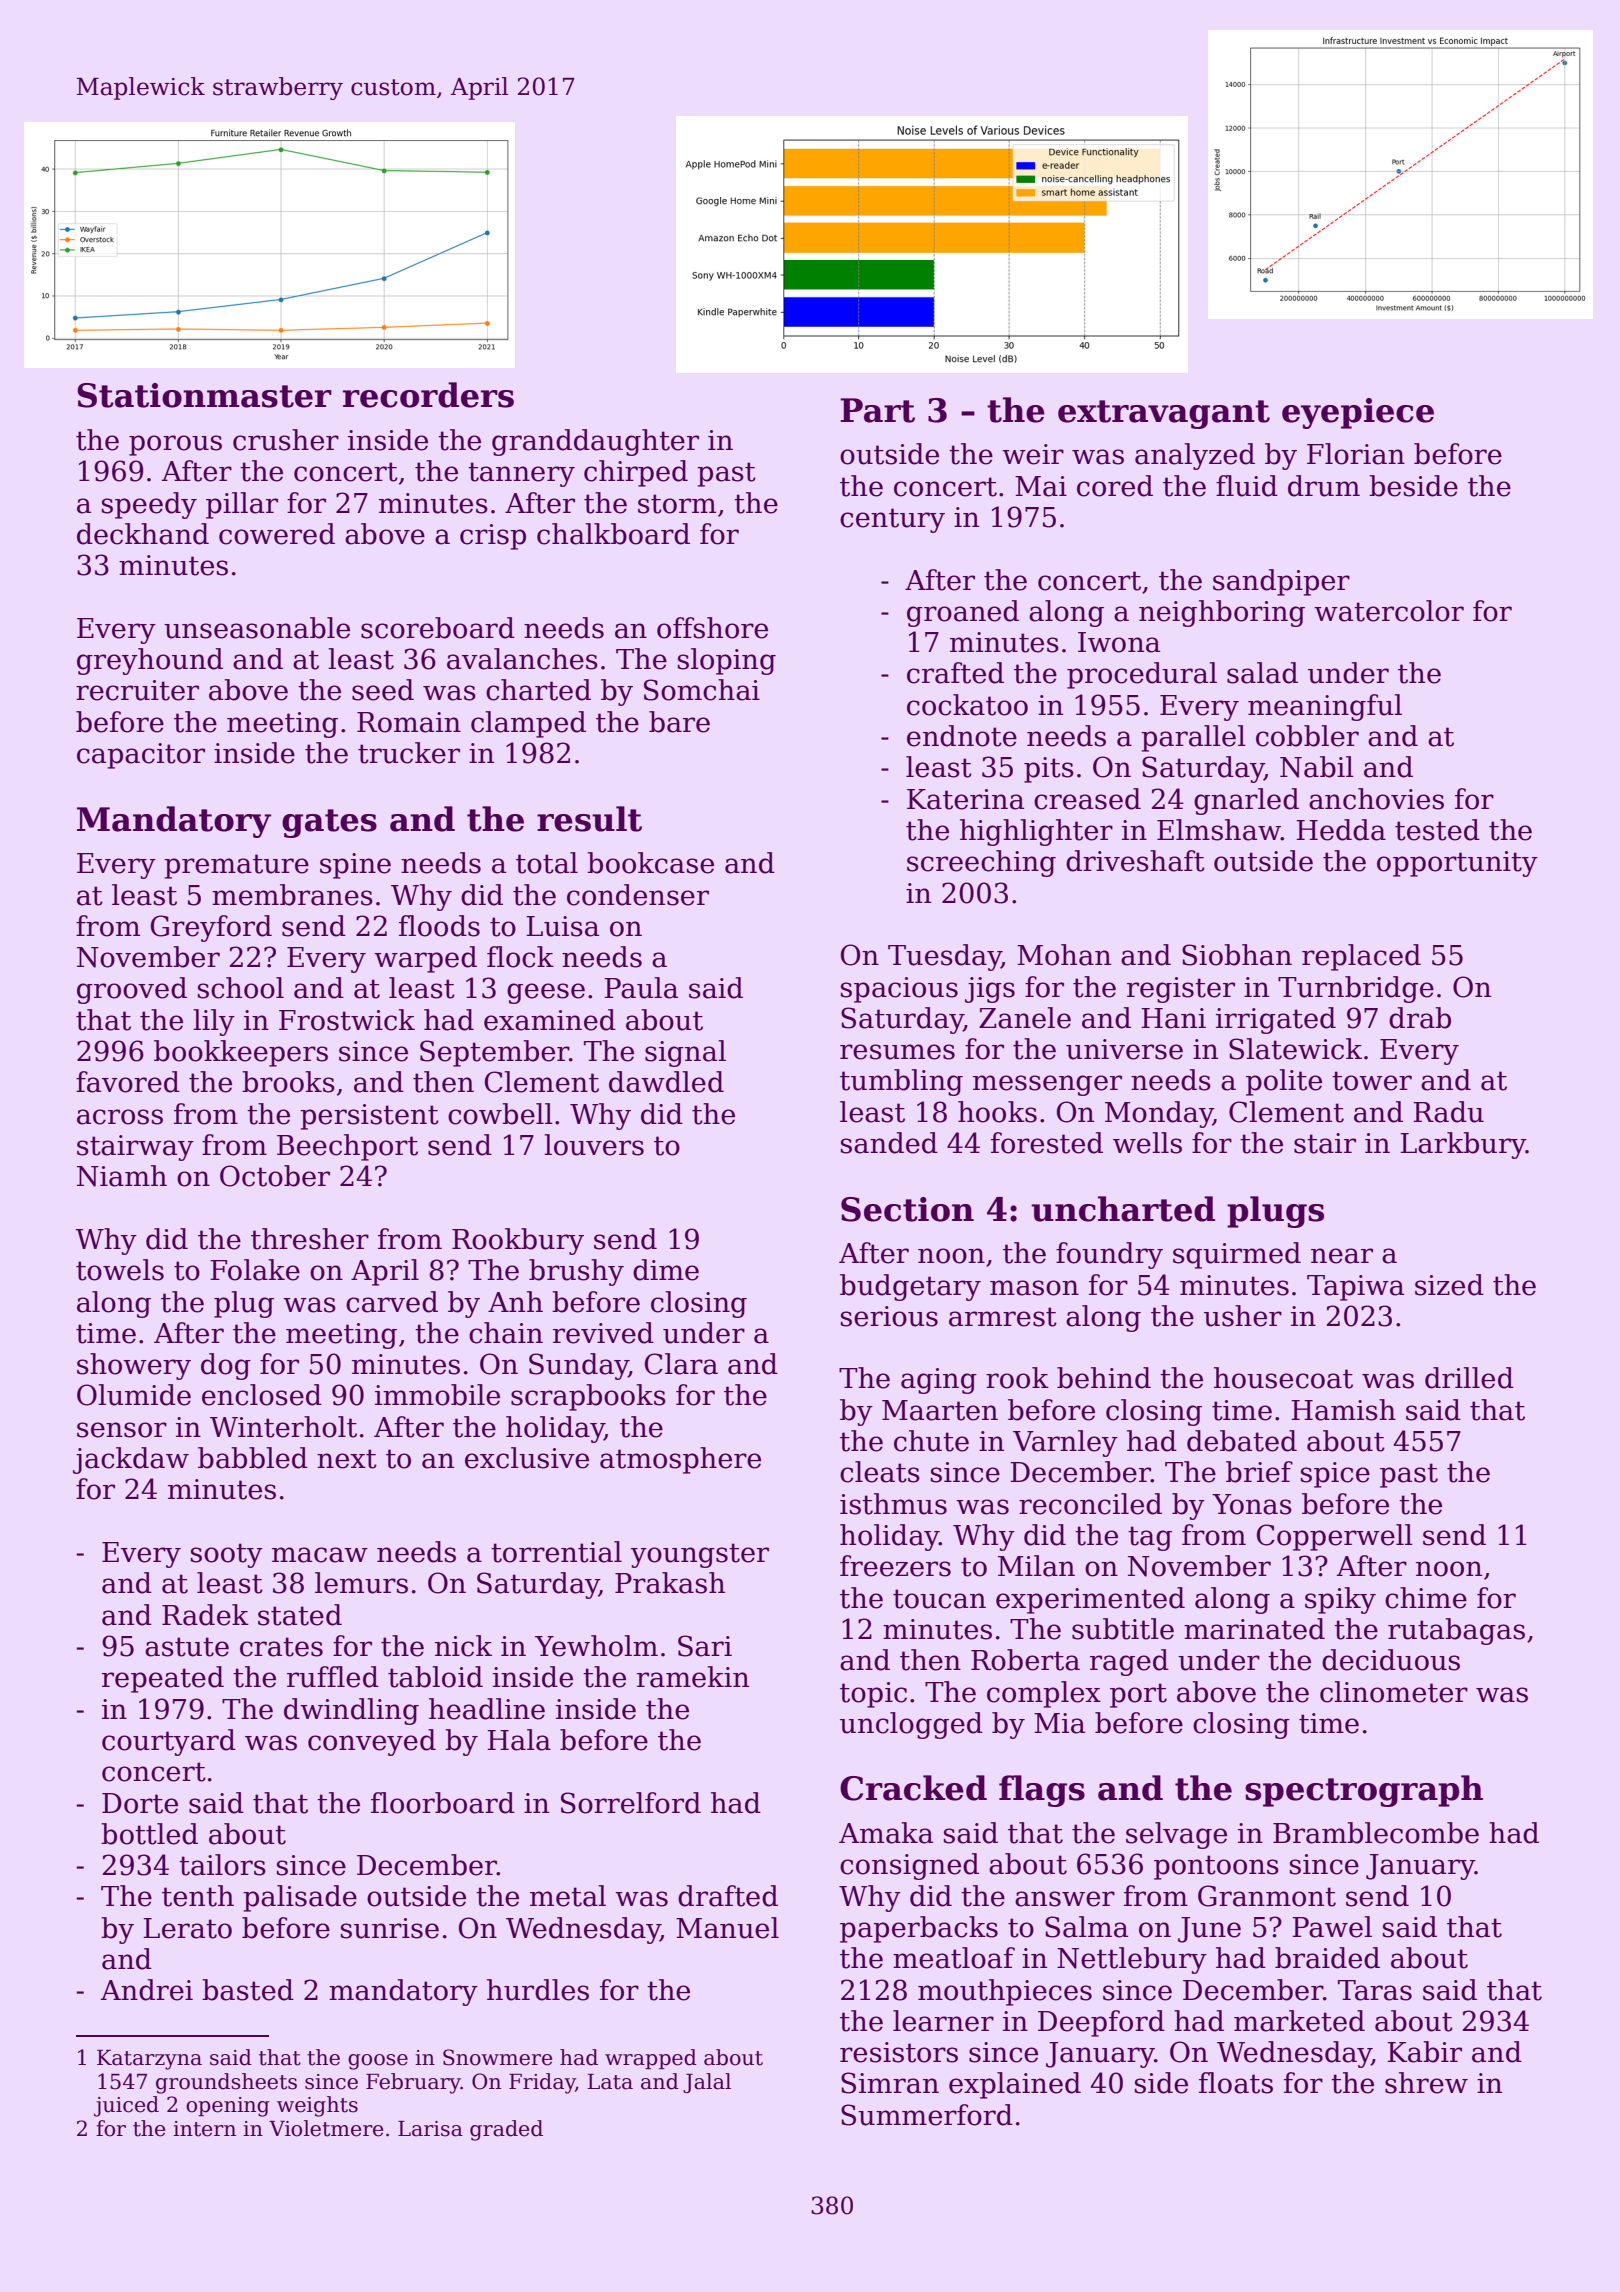 The image size is (1620, 2292). I want to click on spectrograph, so click(1364, 1791).
